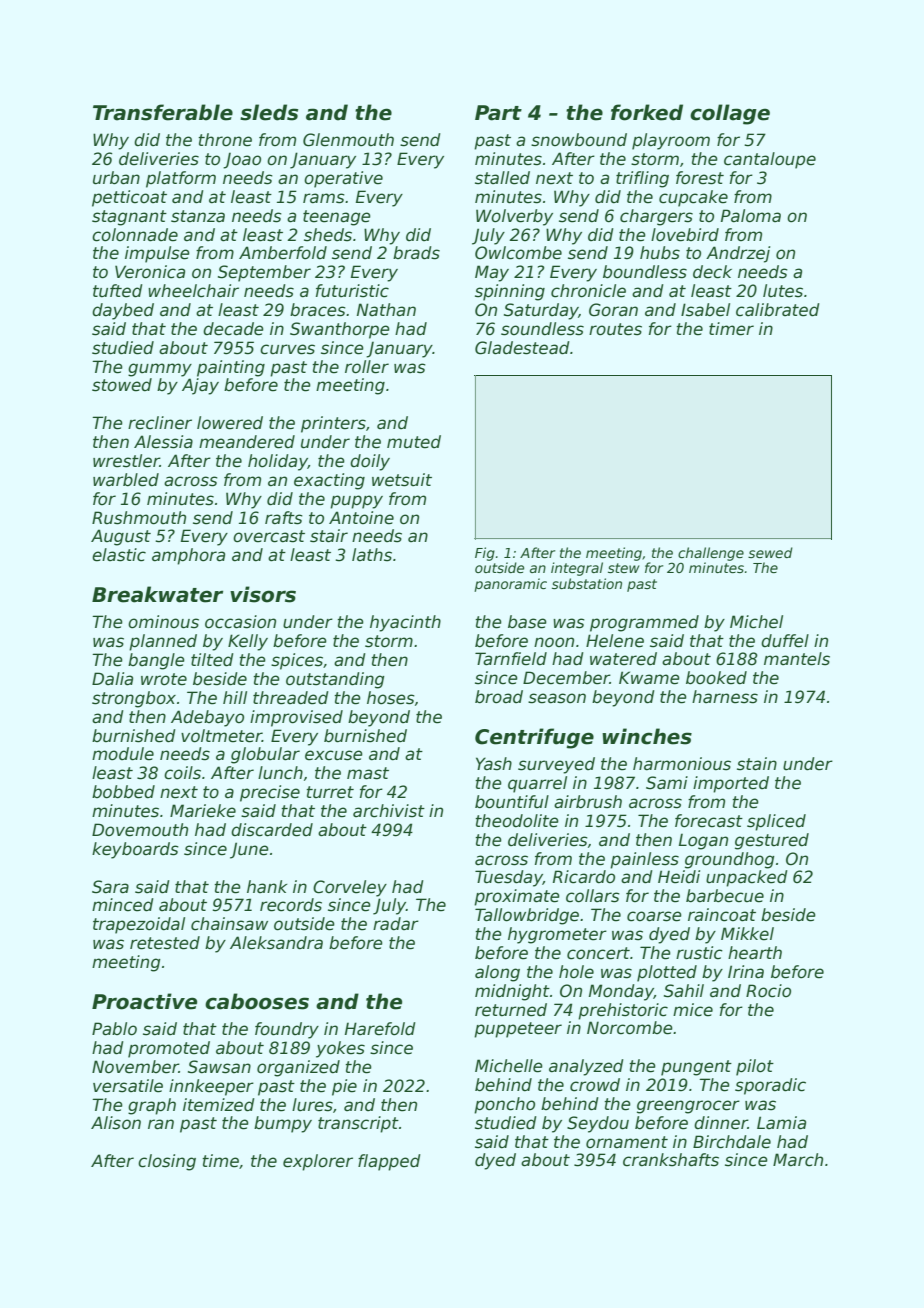 The height and width of the document is (1308, 924). What do you see at coordinates (725, 697) in the document?
I see `harness` at bounding box center [725, 697].
